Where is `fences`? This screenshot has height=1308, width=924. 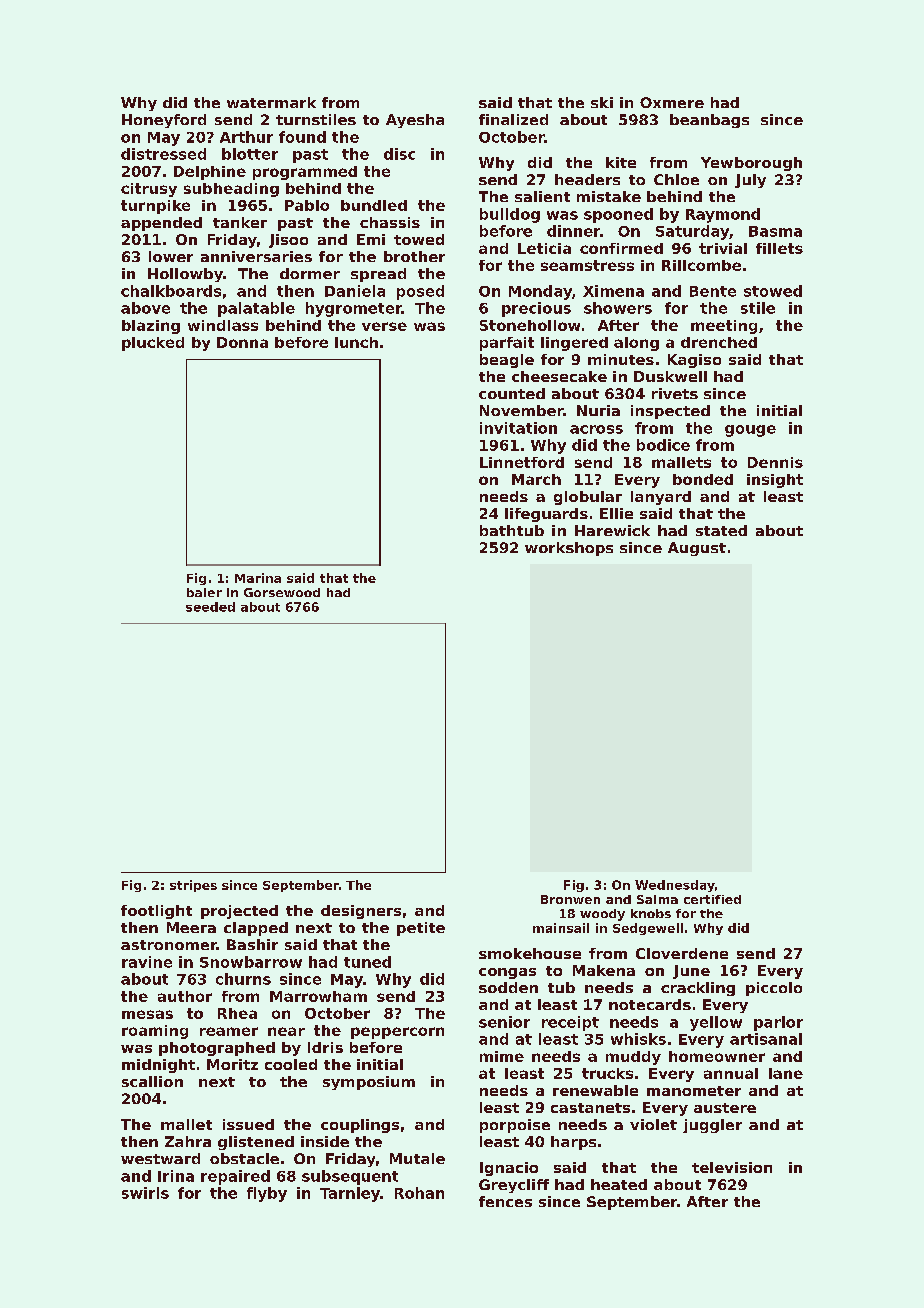
fences is located at coordinates (505, 1201).
